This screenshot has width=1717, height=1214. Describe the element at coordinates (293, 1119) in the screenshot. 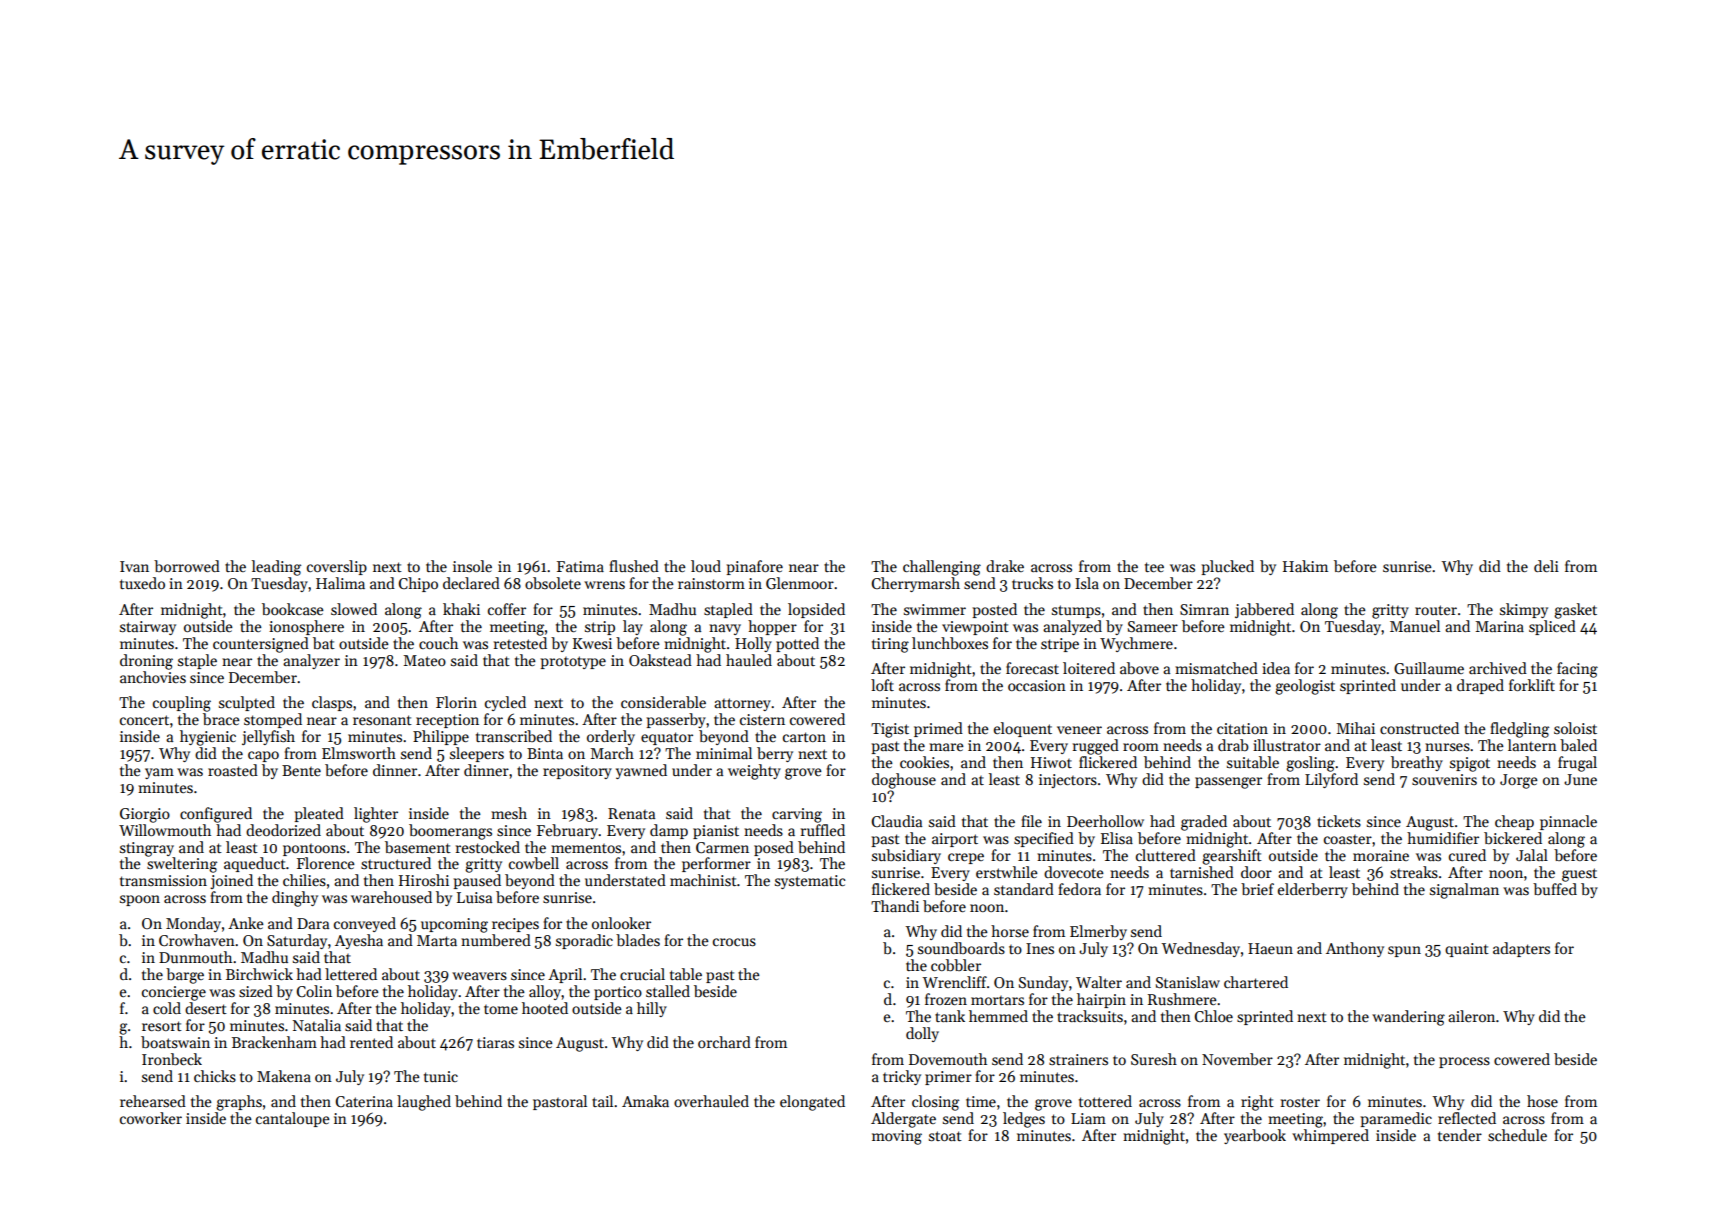

I see `cantaloupe` at that location.
